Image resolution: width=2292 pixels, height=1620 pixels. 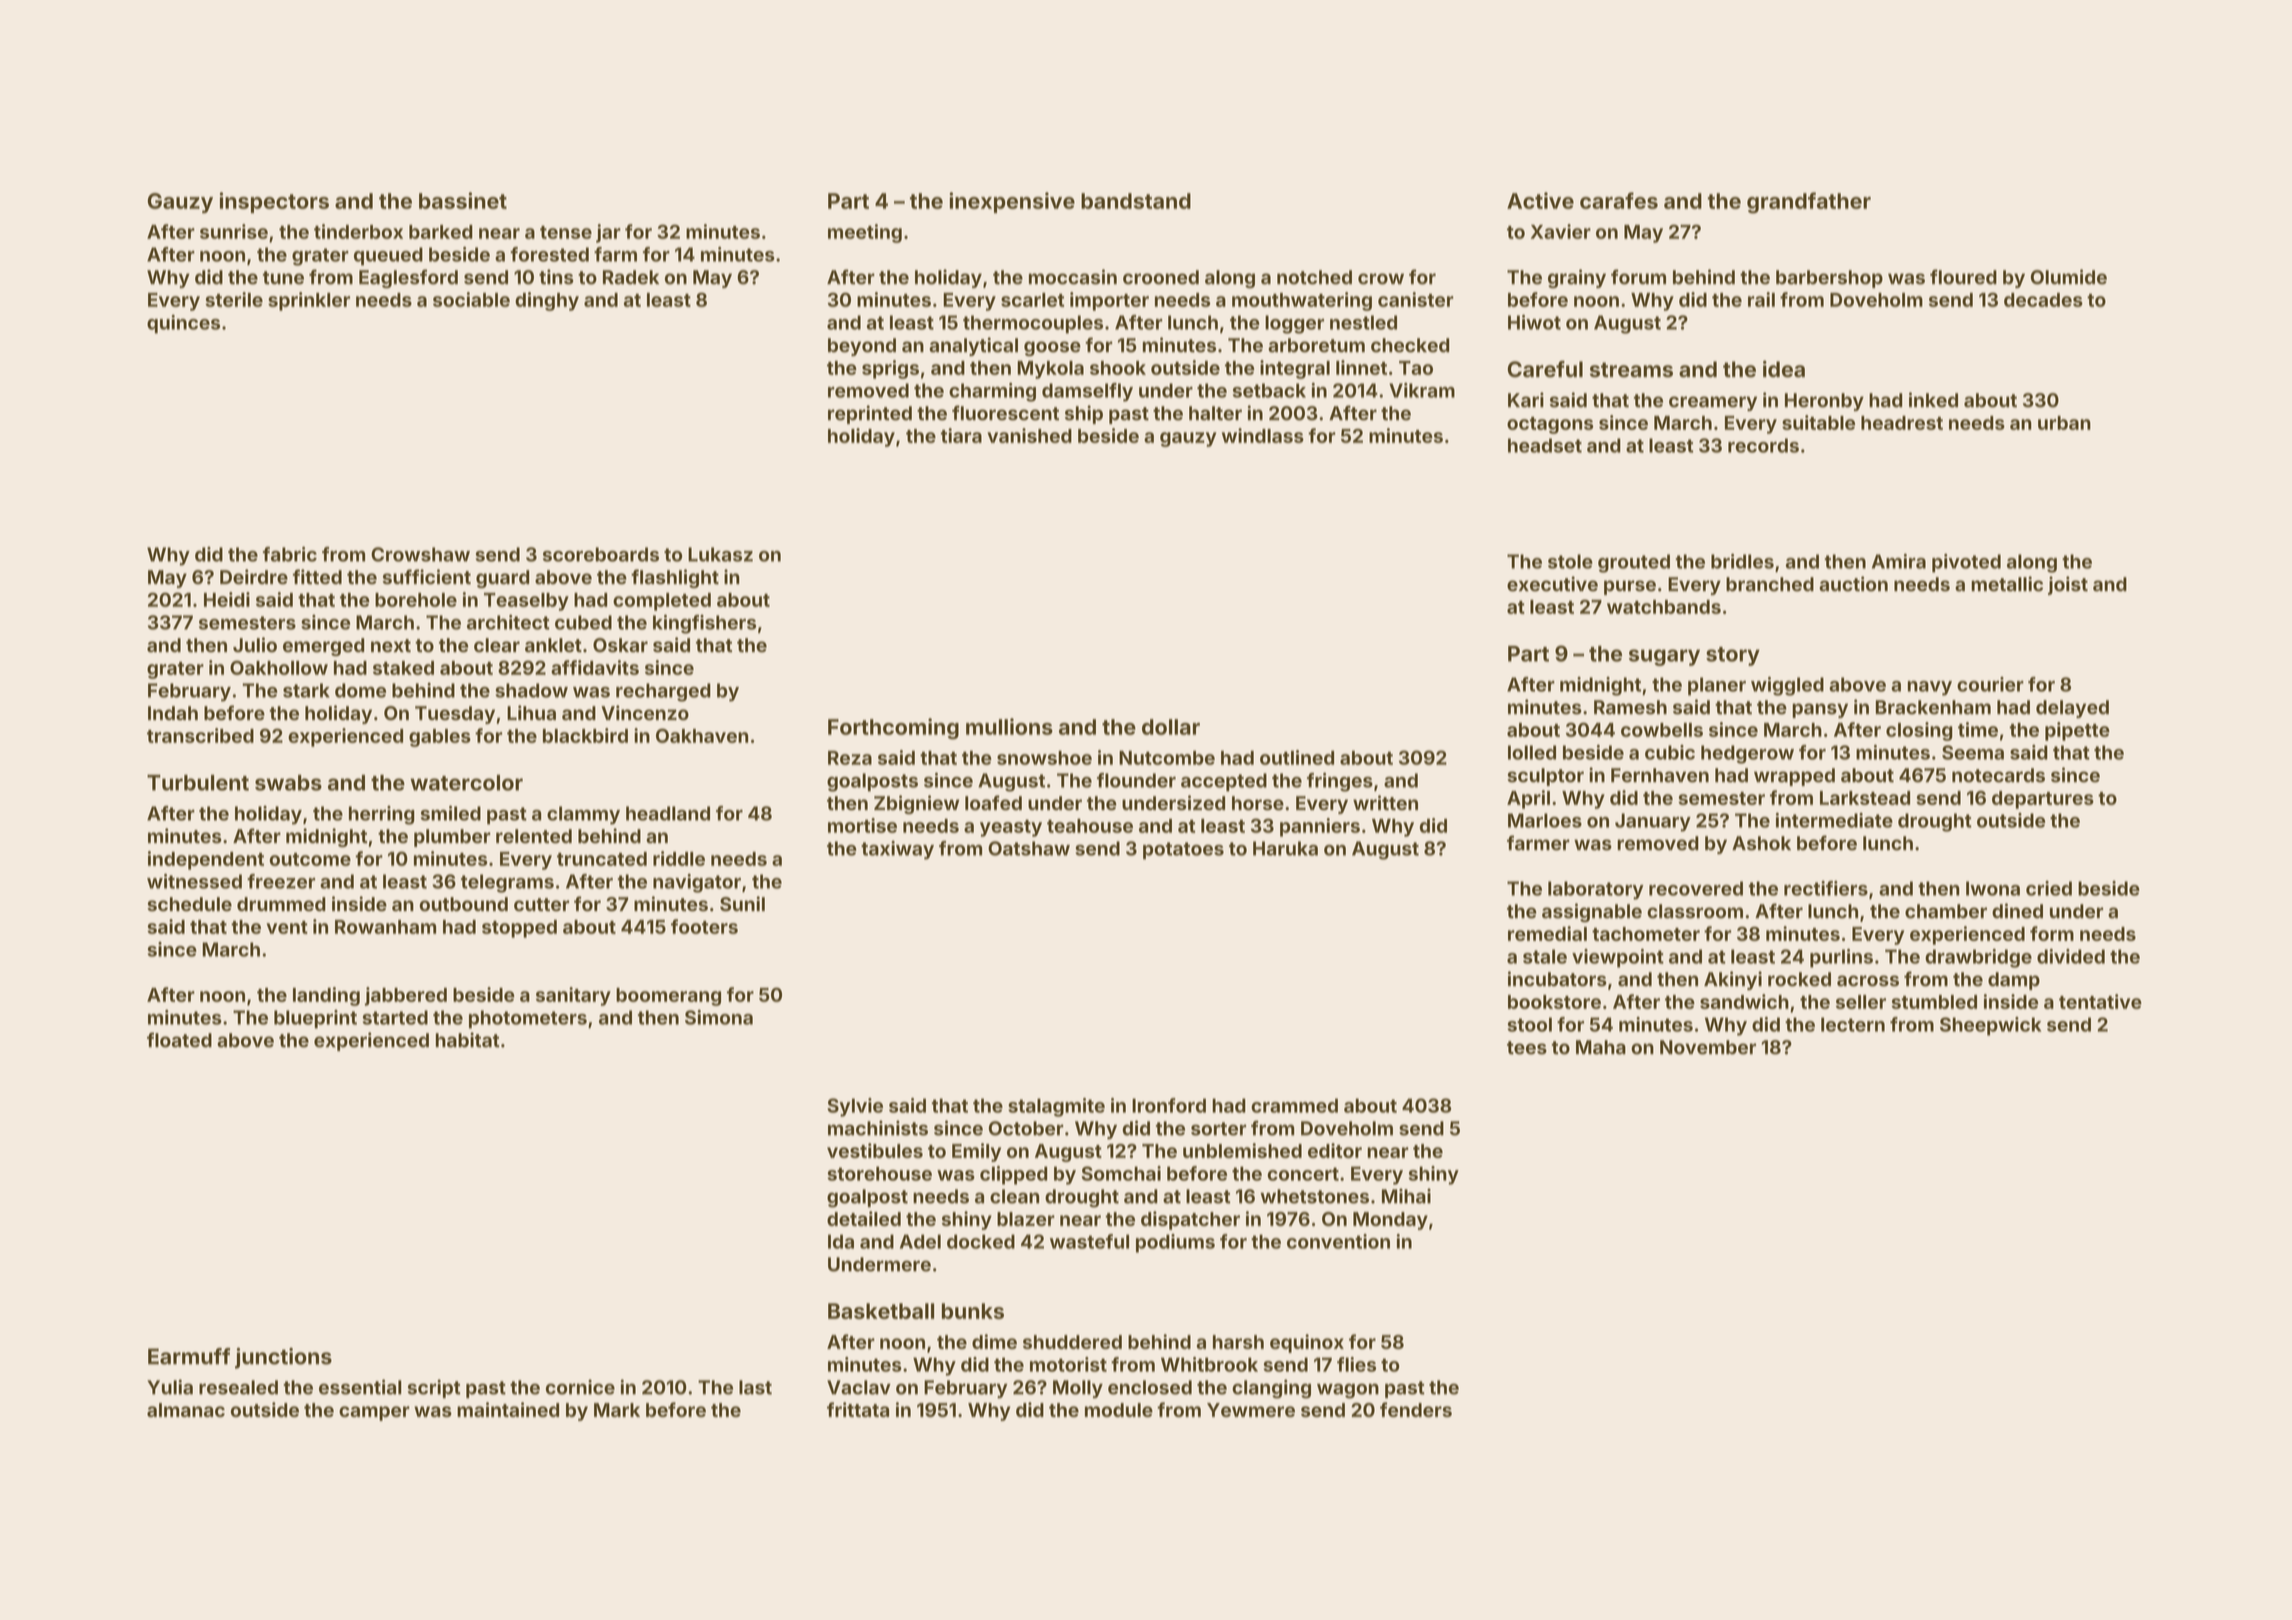 What do you see at coordinates (528, 1019) in the screenshot?
I see `photometers` at bounding box center [528, 1019].
